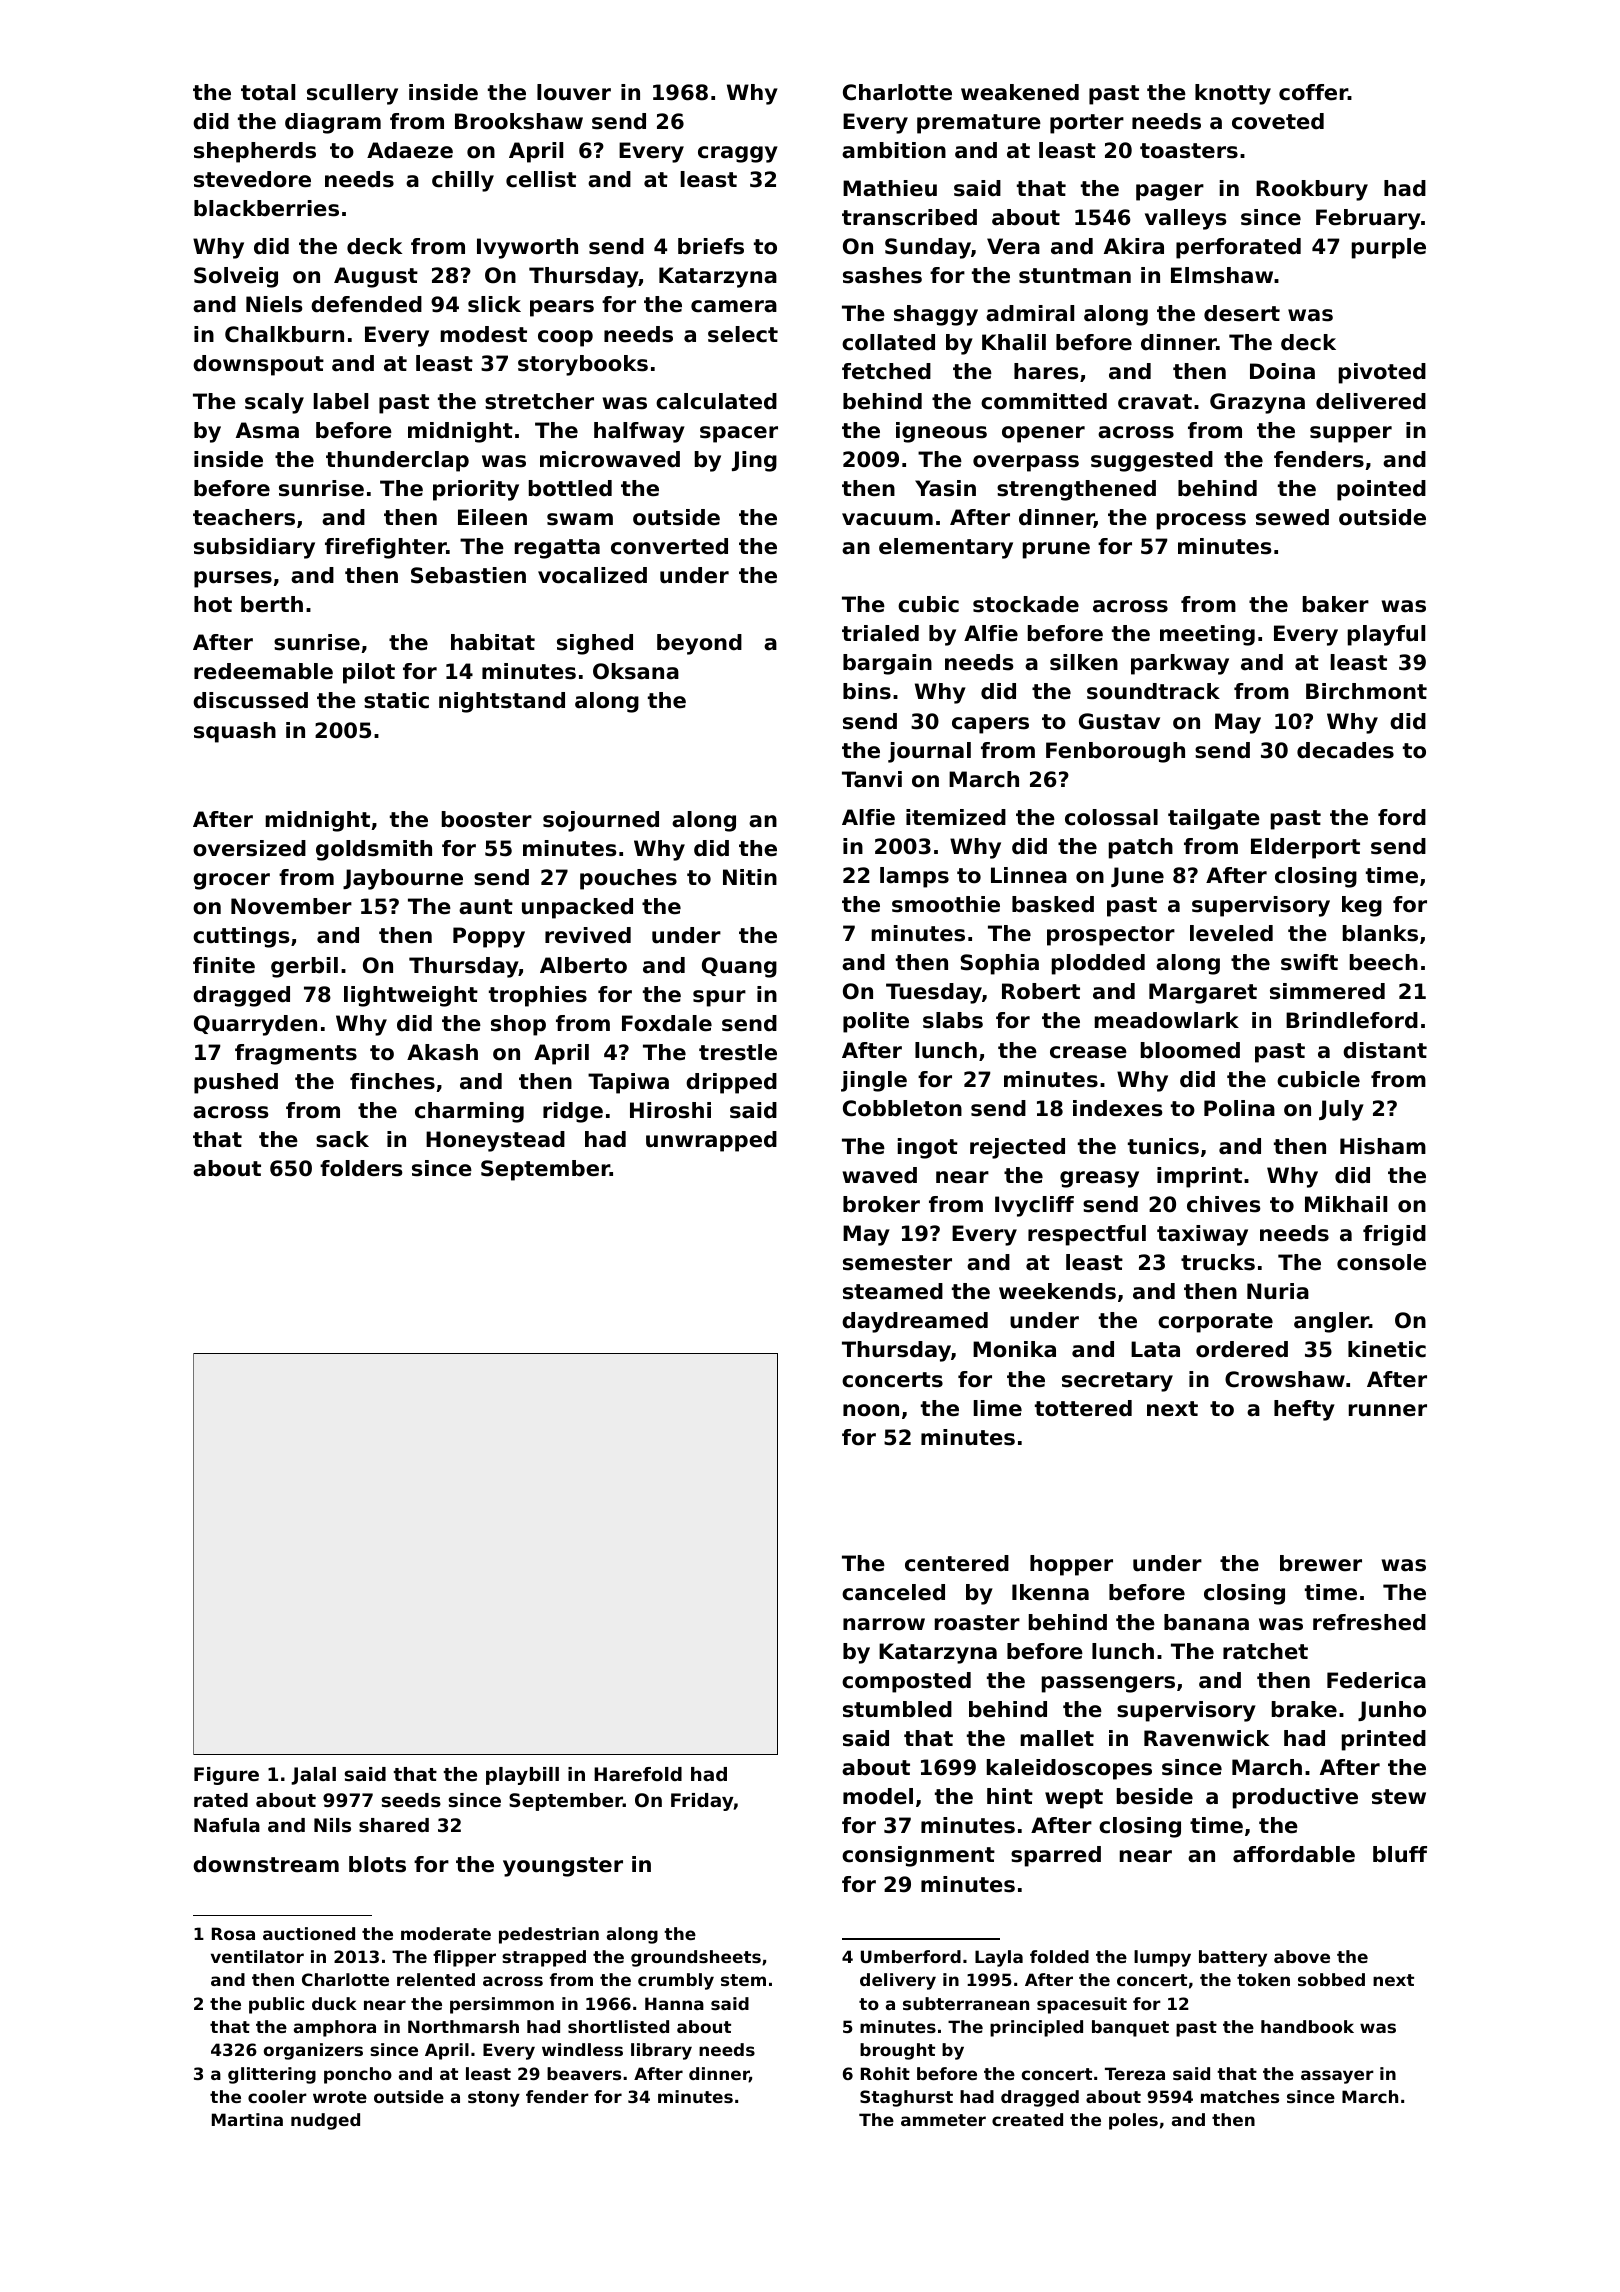 Image resolution: width=1620 pixels, height=2292 pixels. I want to click on Birchmont, so click(1366, 691).
